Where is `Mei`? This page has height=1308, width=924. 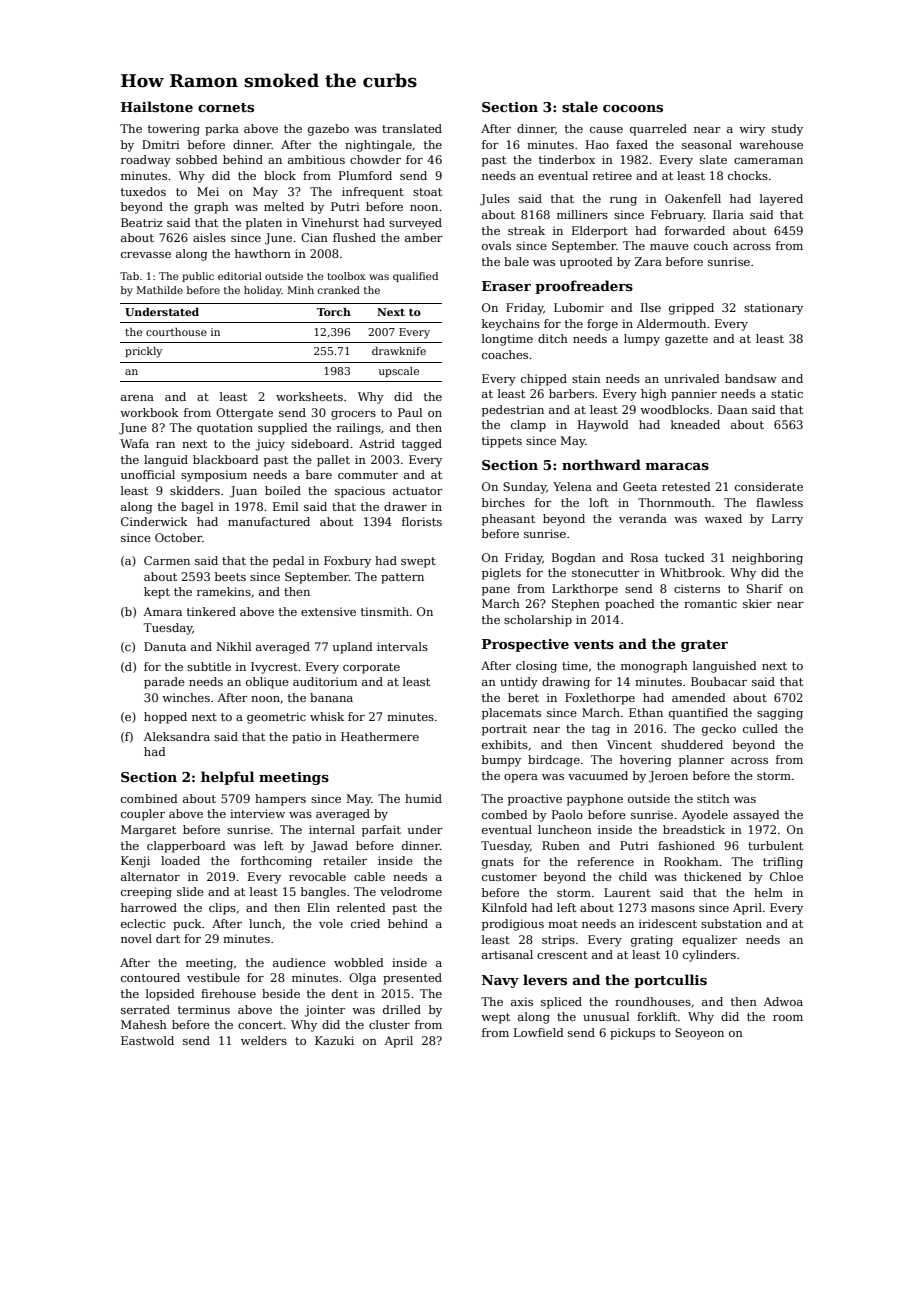 Mei is located at coordinates (208, 191).
